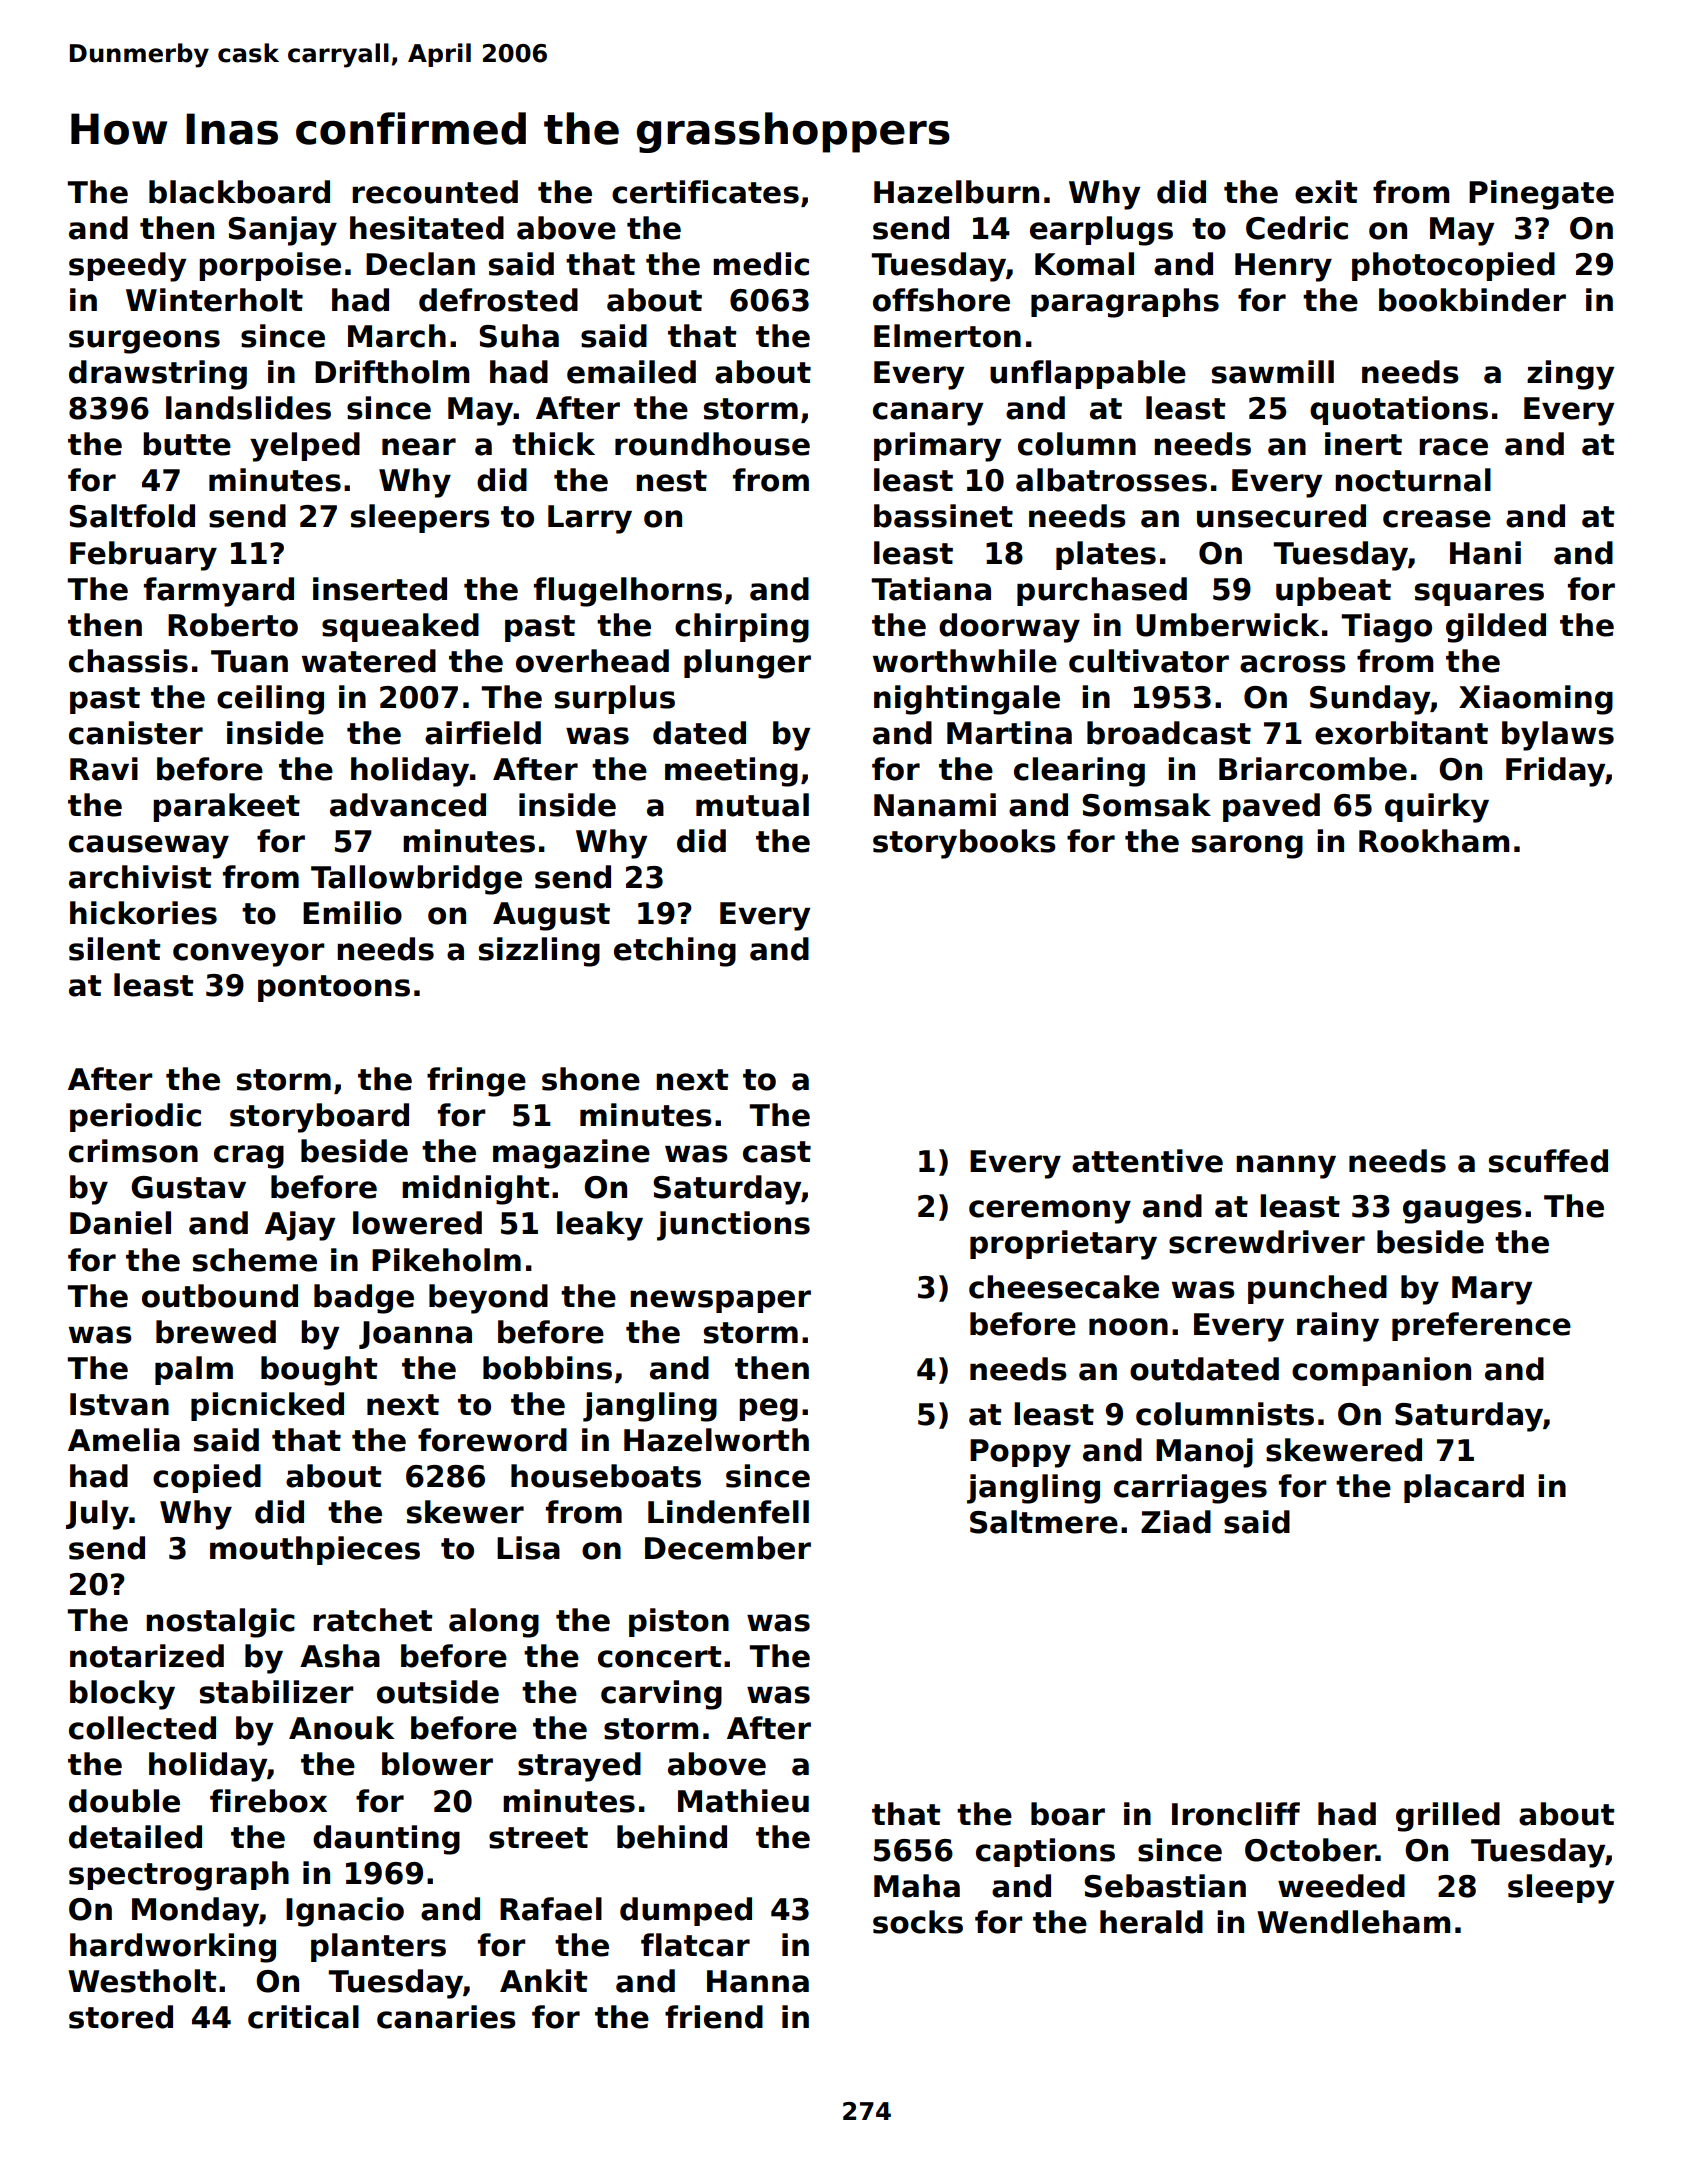 The width and height of the screenshot is (1683, 2178). What do you see at coordinates (931, 589) in the screenshot?
I see `Tatiana` at bounding box center [931, 589].
